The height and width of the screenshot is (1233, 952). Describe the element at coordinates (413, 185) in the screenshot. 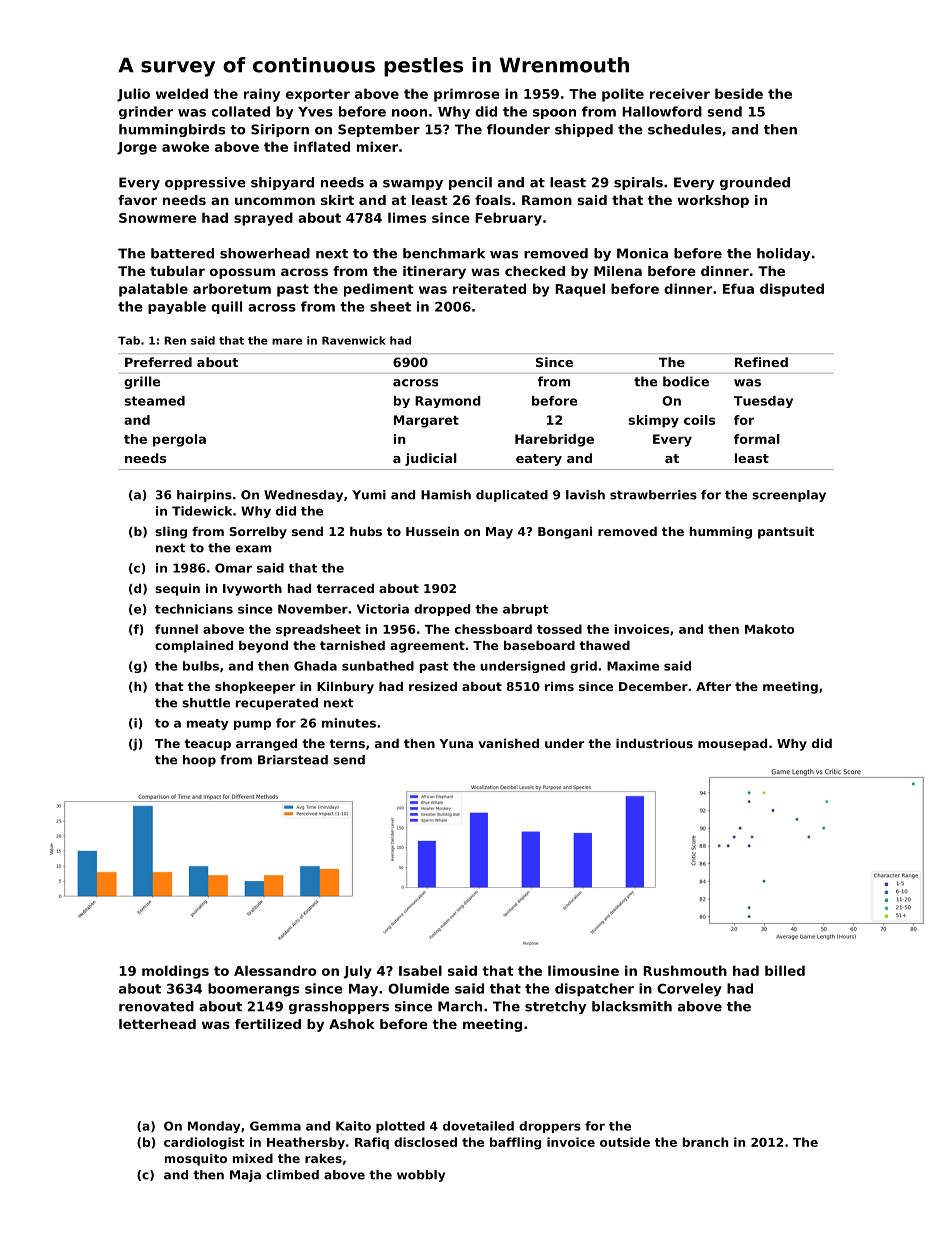

I see `swampy` at that location.
